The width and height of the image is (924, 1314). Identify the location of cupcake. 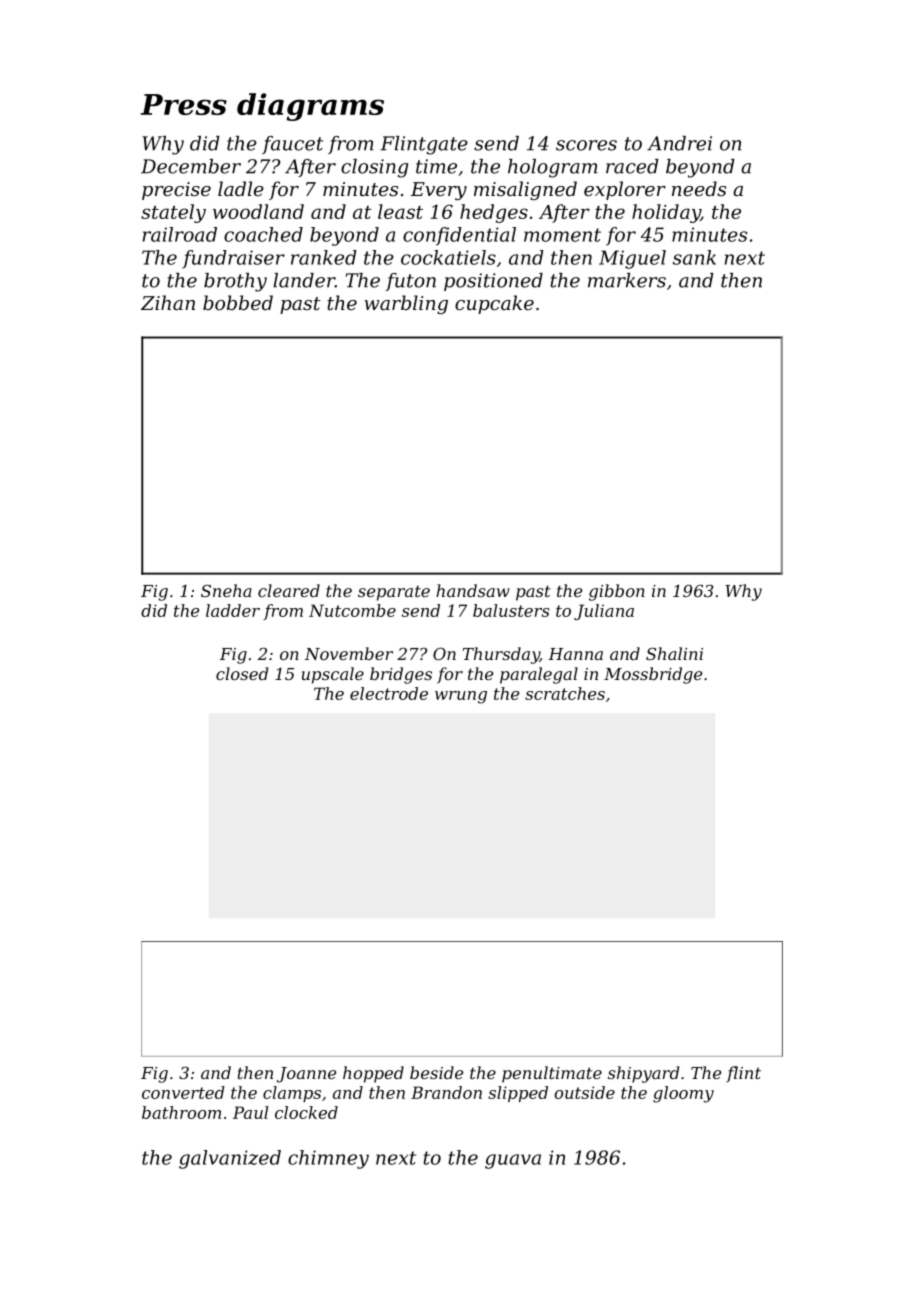
(494, 304).
